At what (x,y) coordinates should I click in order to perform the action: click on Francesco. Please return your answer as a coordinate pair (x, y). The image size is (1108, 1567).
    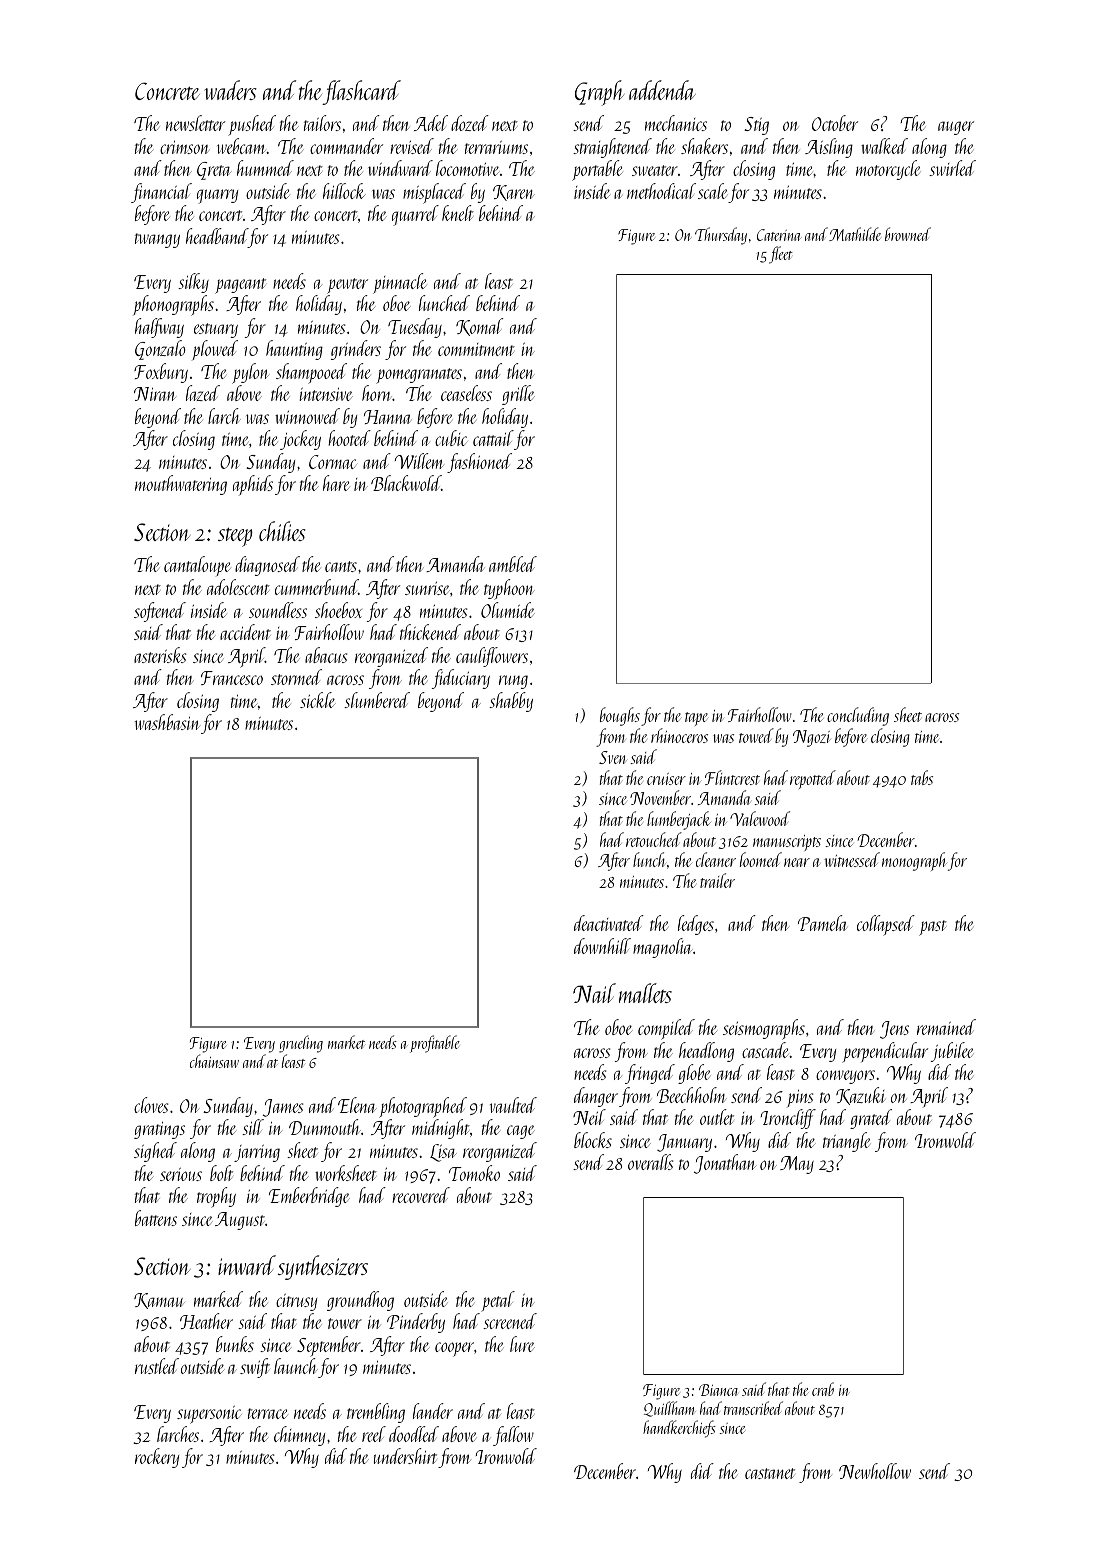
    Looking at the image, I should click on (232, 678).
